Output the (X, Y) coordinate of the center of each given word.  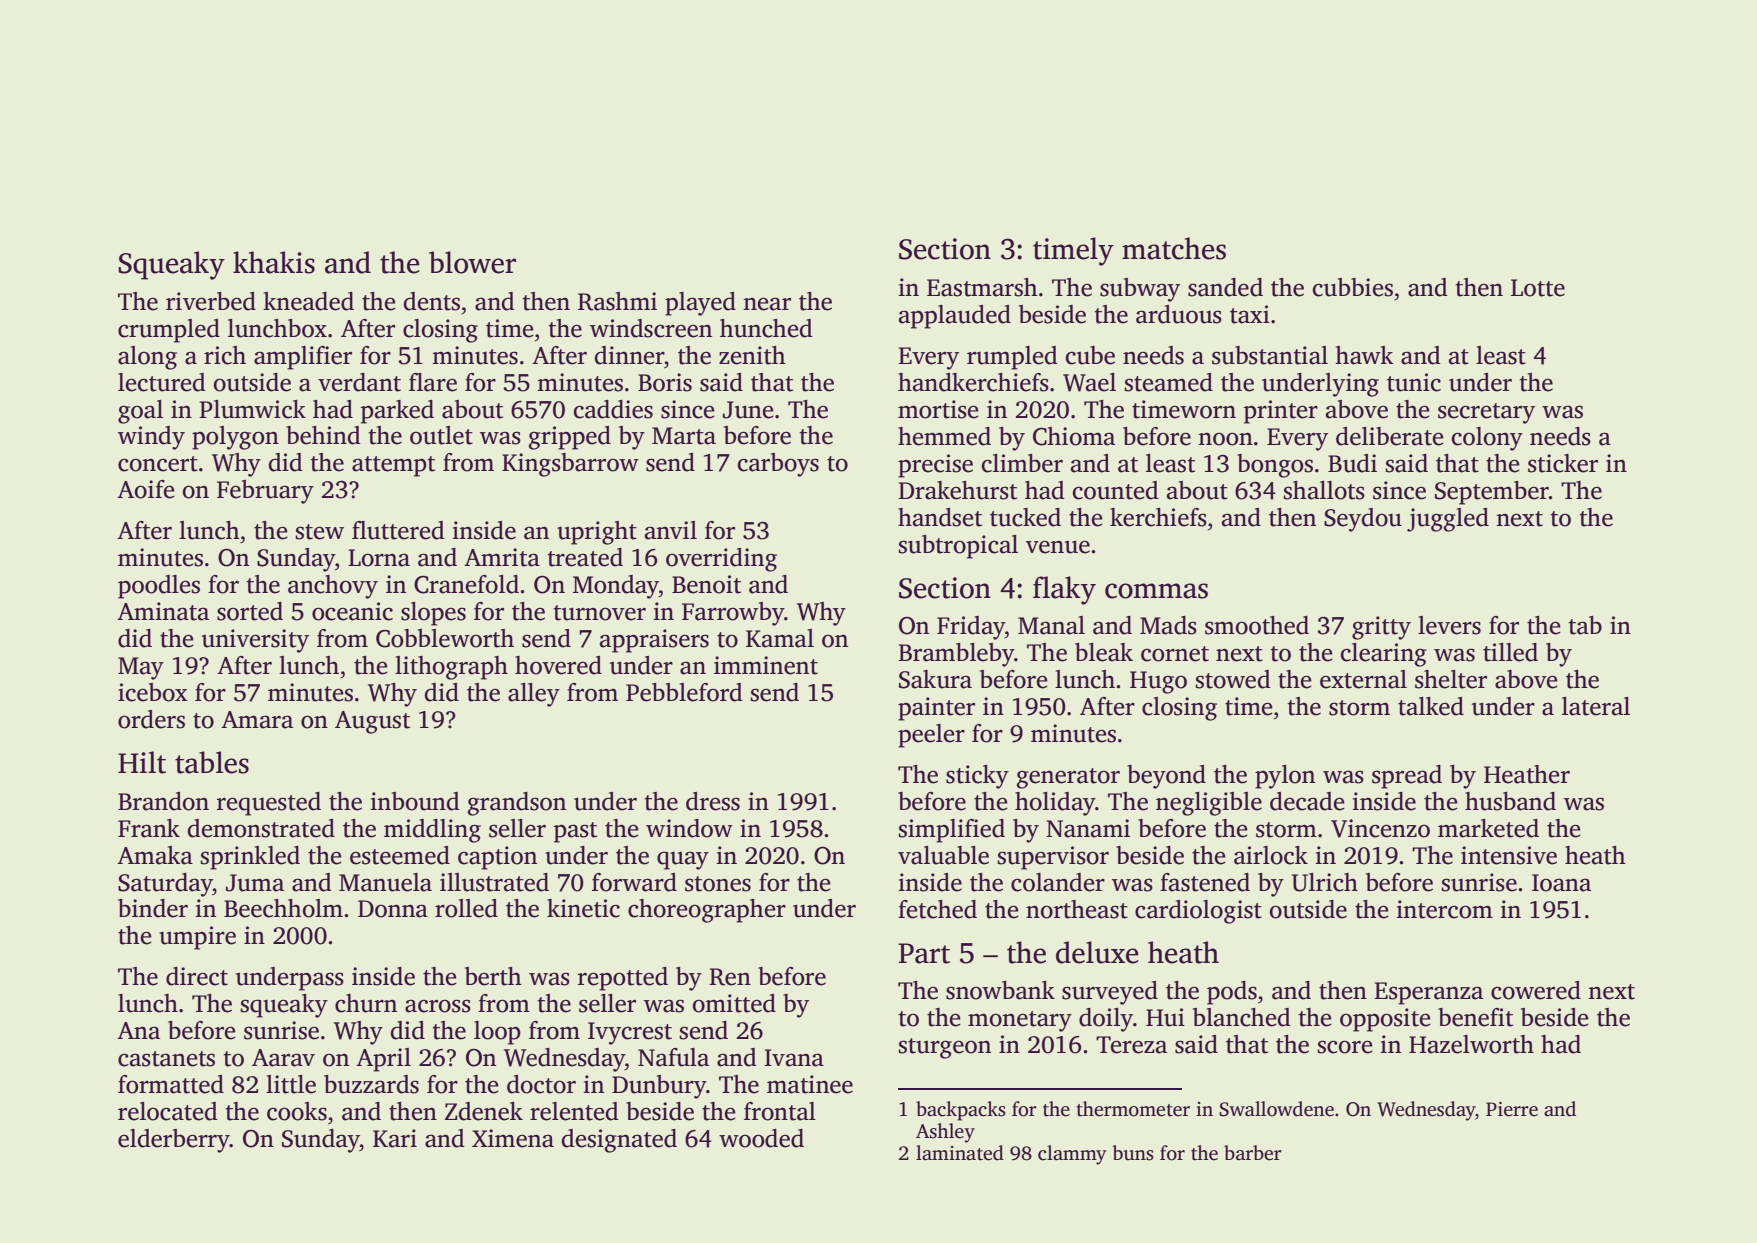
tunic (1414, 382)
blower (472, 262)
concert (158, 464)
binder (153, 908)
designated (619, 1141)
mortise (938, 409)
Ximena (513, 1138)
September (1492, 493)
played (700, 304)
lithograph (451, 668)
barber (1253, 1153)
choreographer (707, 911)
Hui (1165, 1017)
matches (1174, 248)
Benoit (706, 584)
